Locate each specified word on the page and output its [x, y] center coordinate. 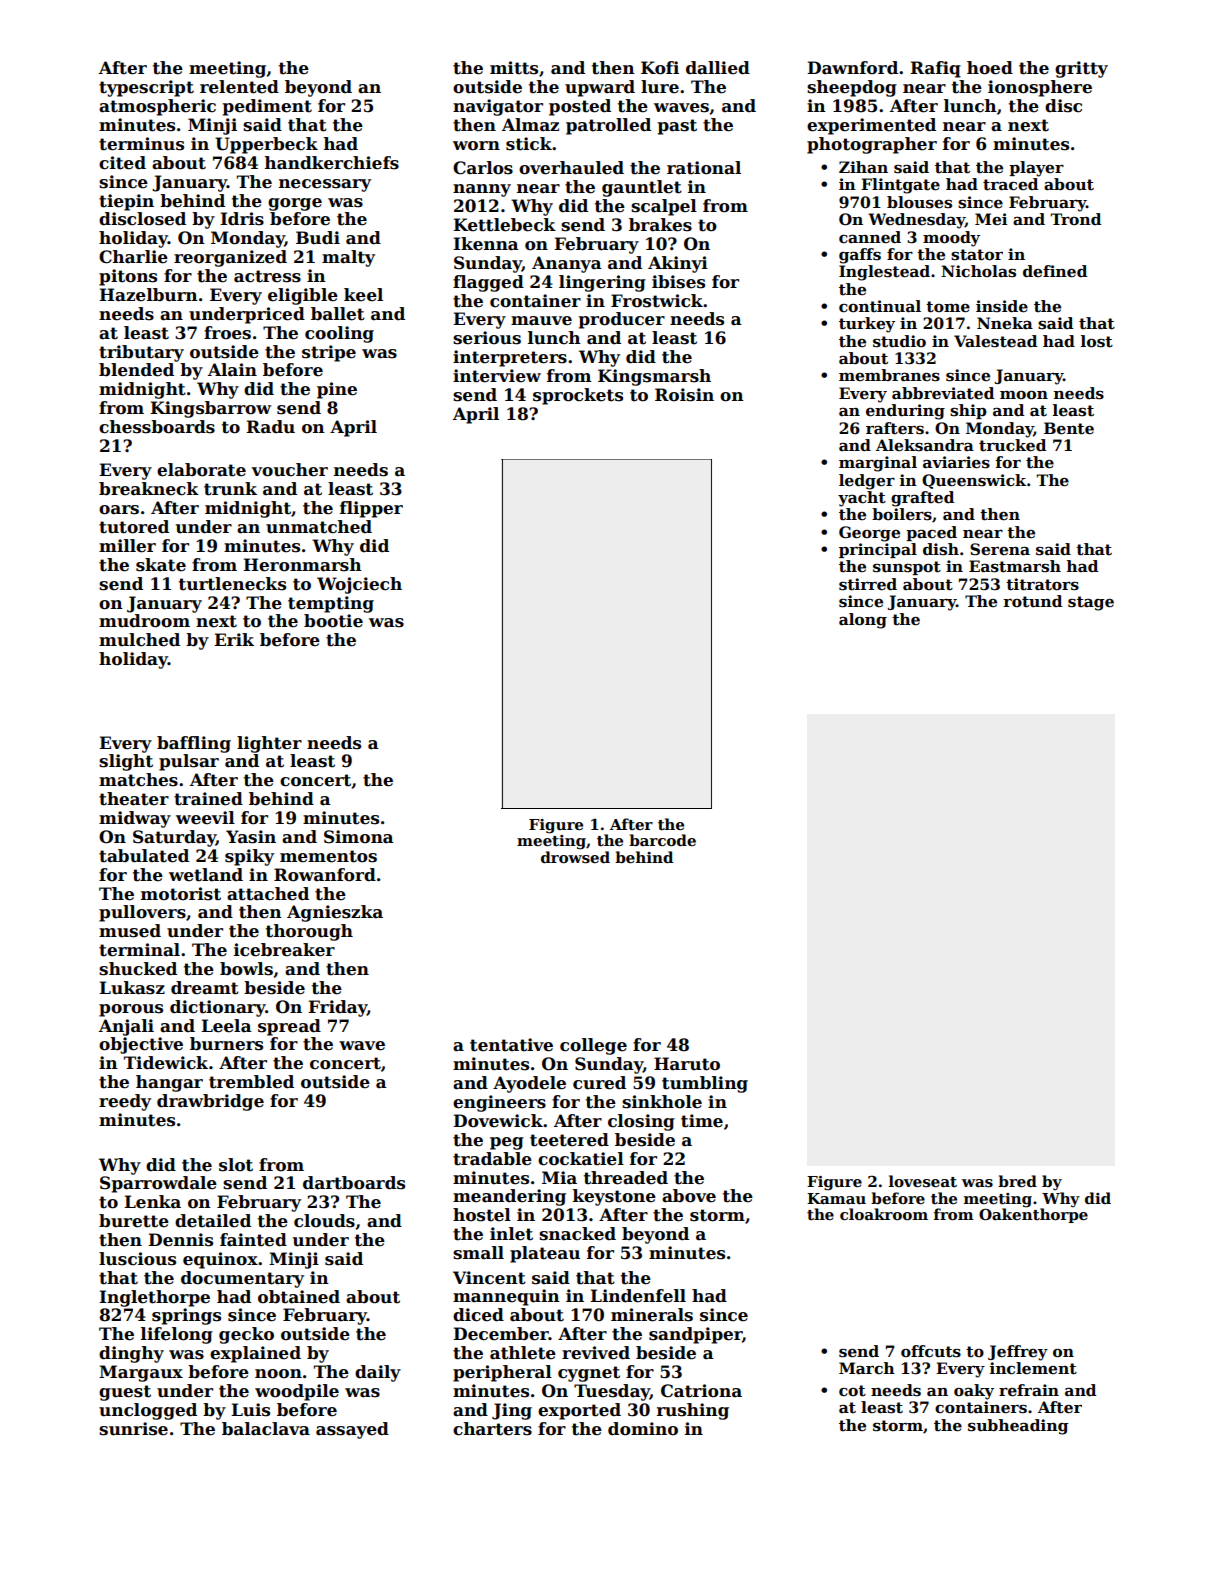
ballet [338, 314]
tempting [331, 604]
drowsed [575, 857]
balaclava [266, 1429]
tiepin [126, 202]
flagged [488, 283]
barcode [662, 840]
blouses [919, 202]
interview [497, 376]
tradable [492, 1159]
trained [208, 799]
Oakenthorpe [1033, 1215]
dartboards [354, 1183]
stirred [868, 584]
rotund [1032, 601]
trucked [1012, 445]
